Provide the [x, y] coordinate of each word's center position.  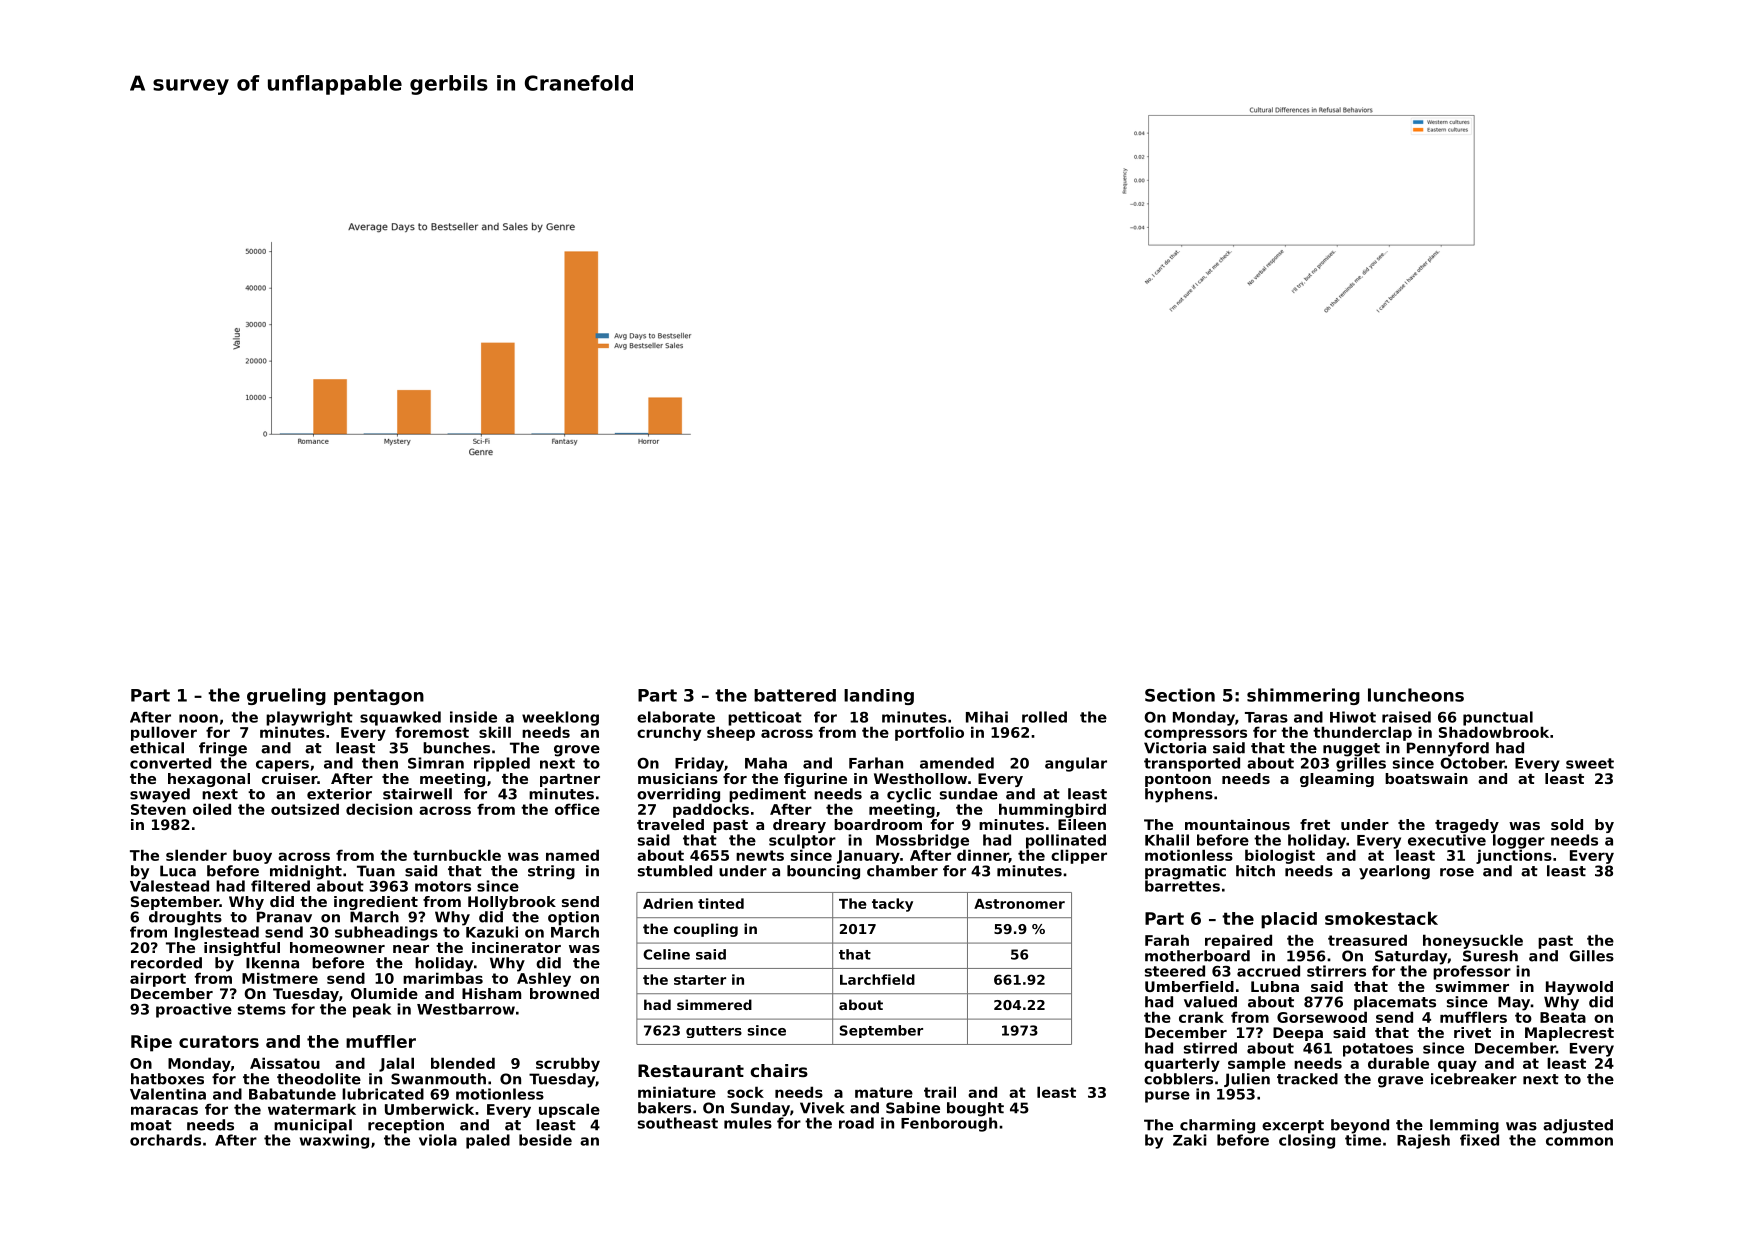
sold [1567, 824]
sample [1257, 1064]
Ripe [151, 1043]
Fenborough [949, 1124]
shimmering [1303, 696]
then [380, 763]
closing [1307, 1141]
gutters [714, 1032]
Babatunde [292, 1094]
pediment [767, 795]
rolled [1044, 717]
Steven [158, 809]
